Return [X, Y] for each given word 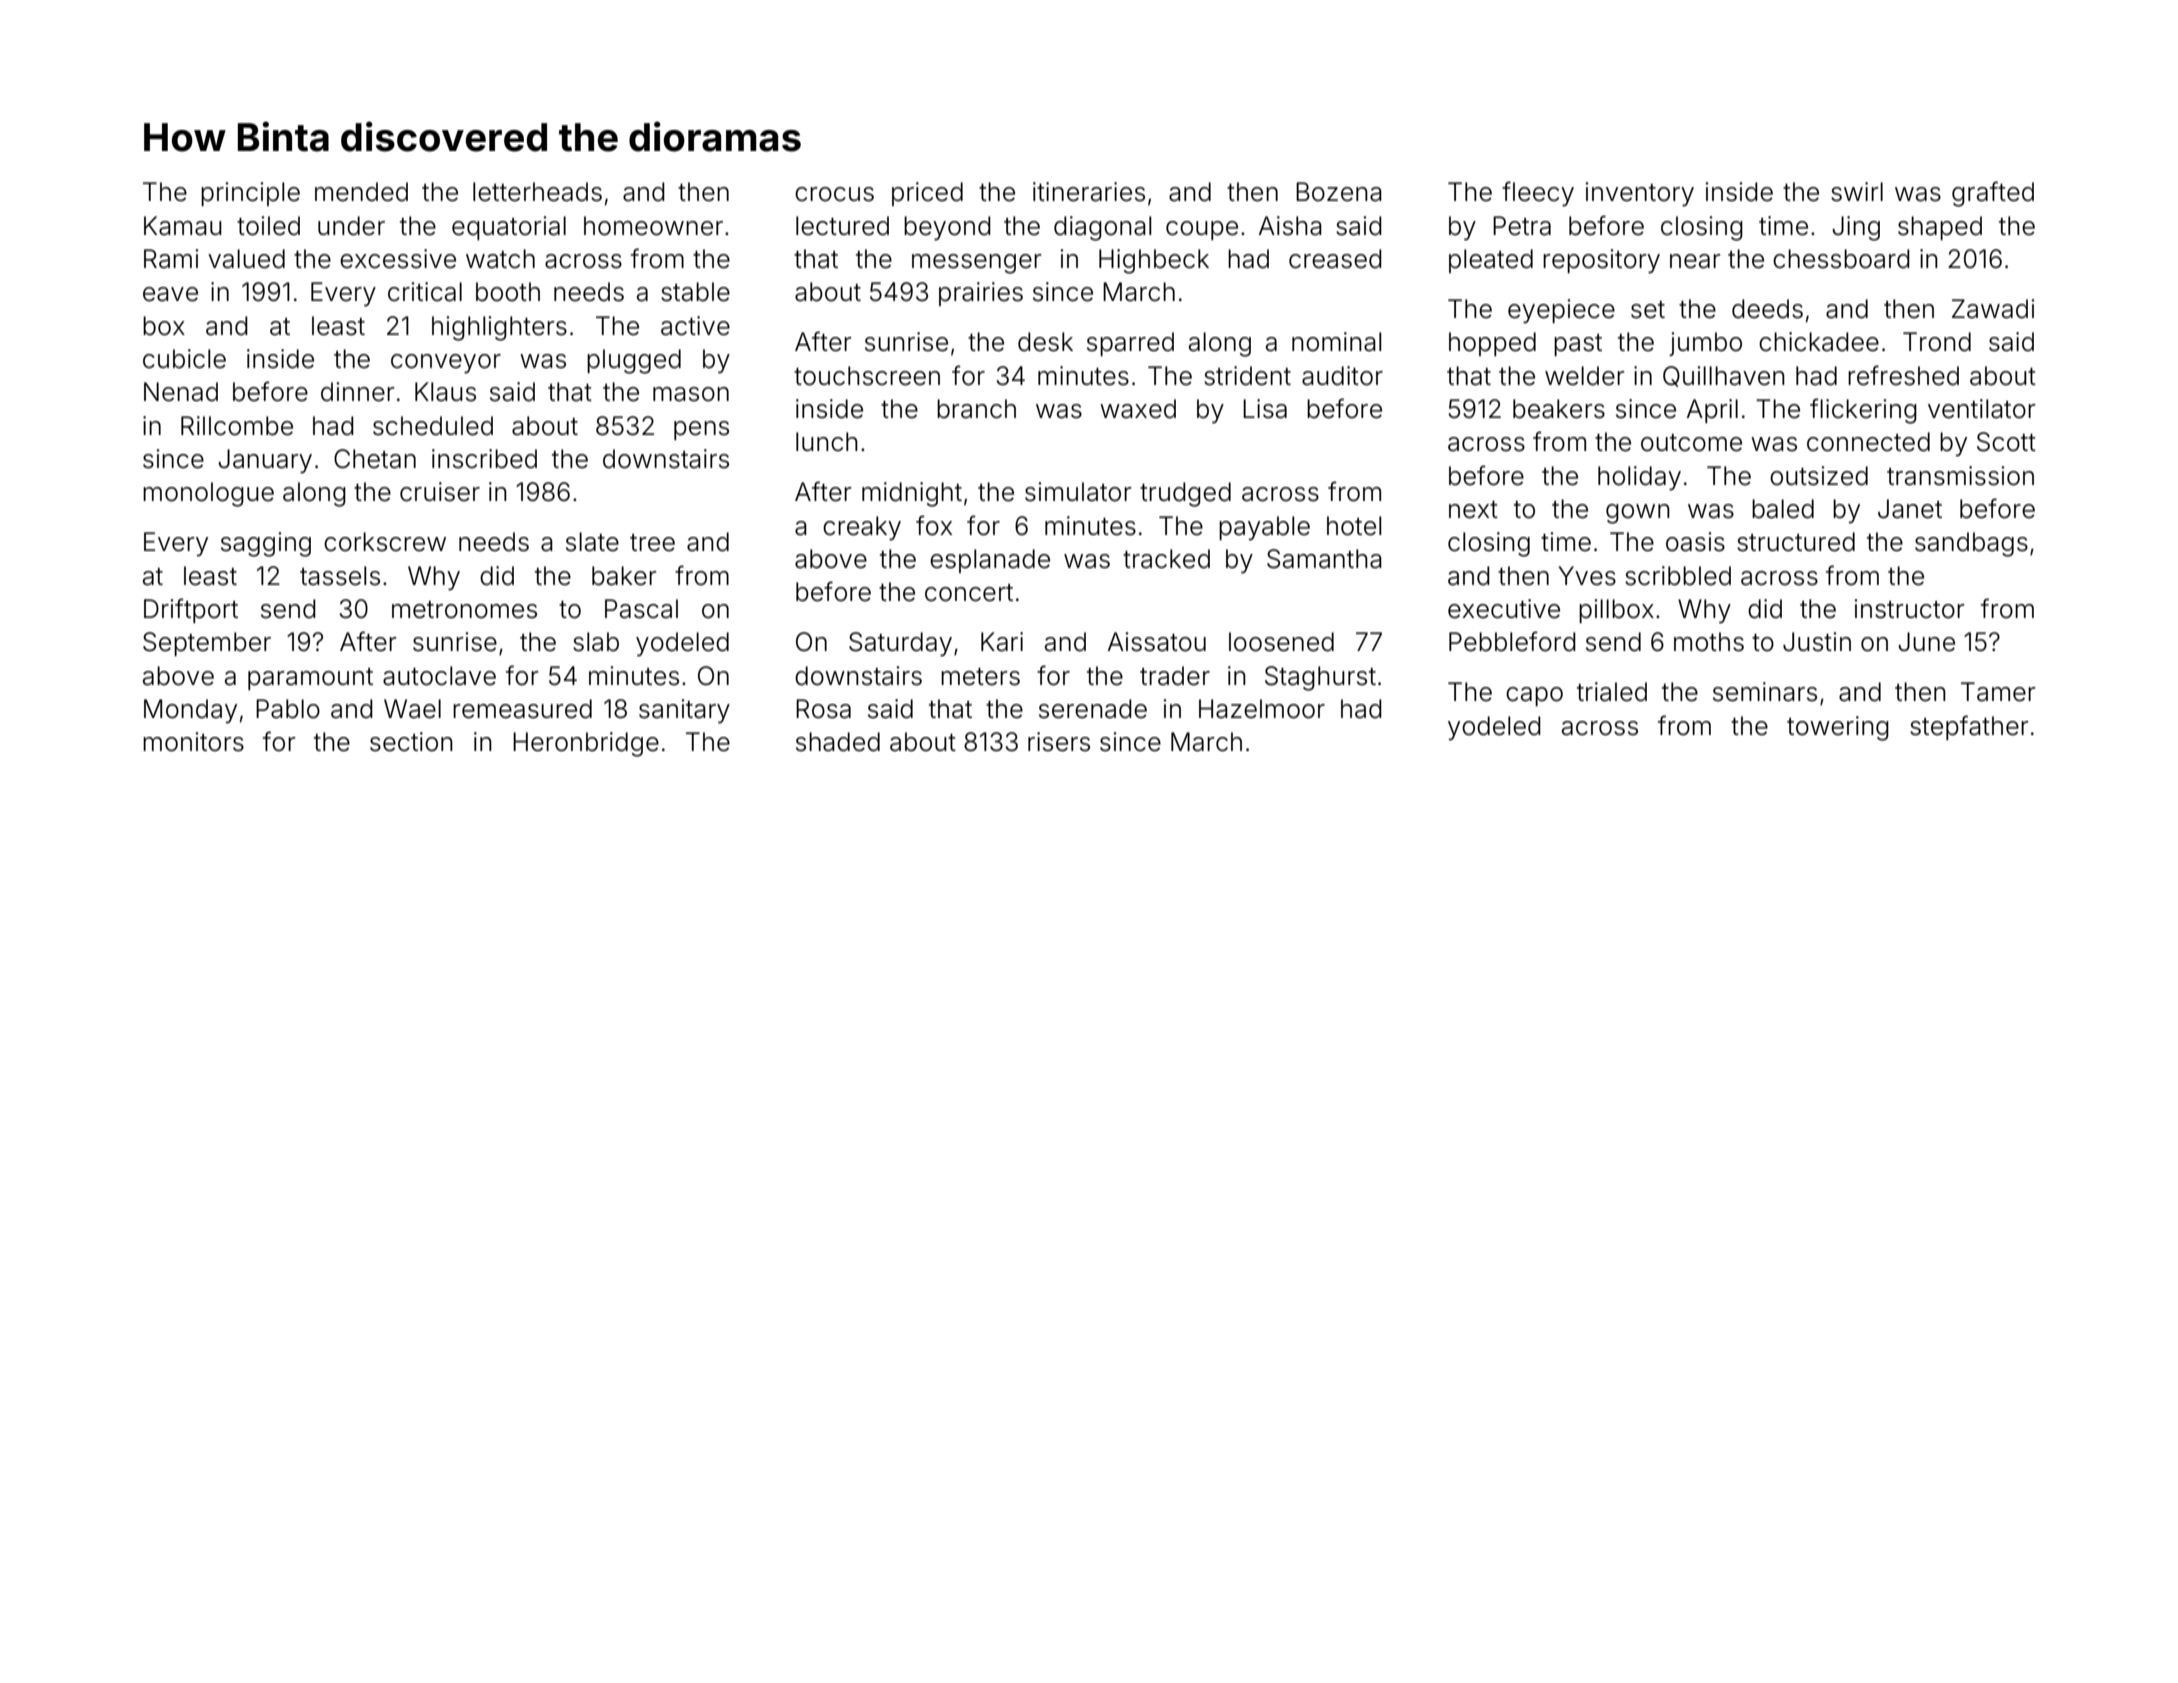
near [1695, 261]
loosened [1281, 642]
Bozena [1339, 192]
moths [1709, 642]
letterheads [537, 192]
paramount [310, 679]
